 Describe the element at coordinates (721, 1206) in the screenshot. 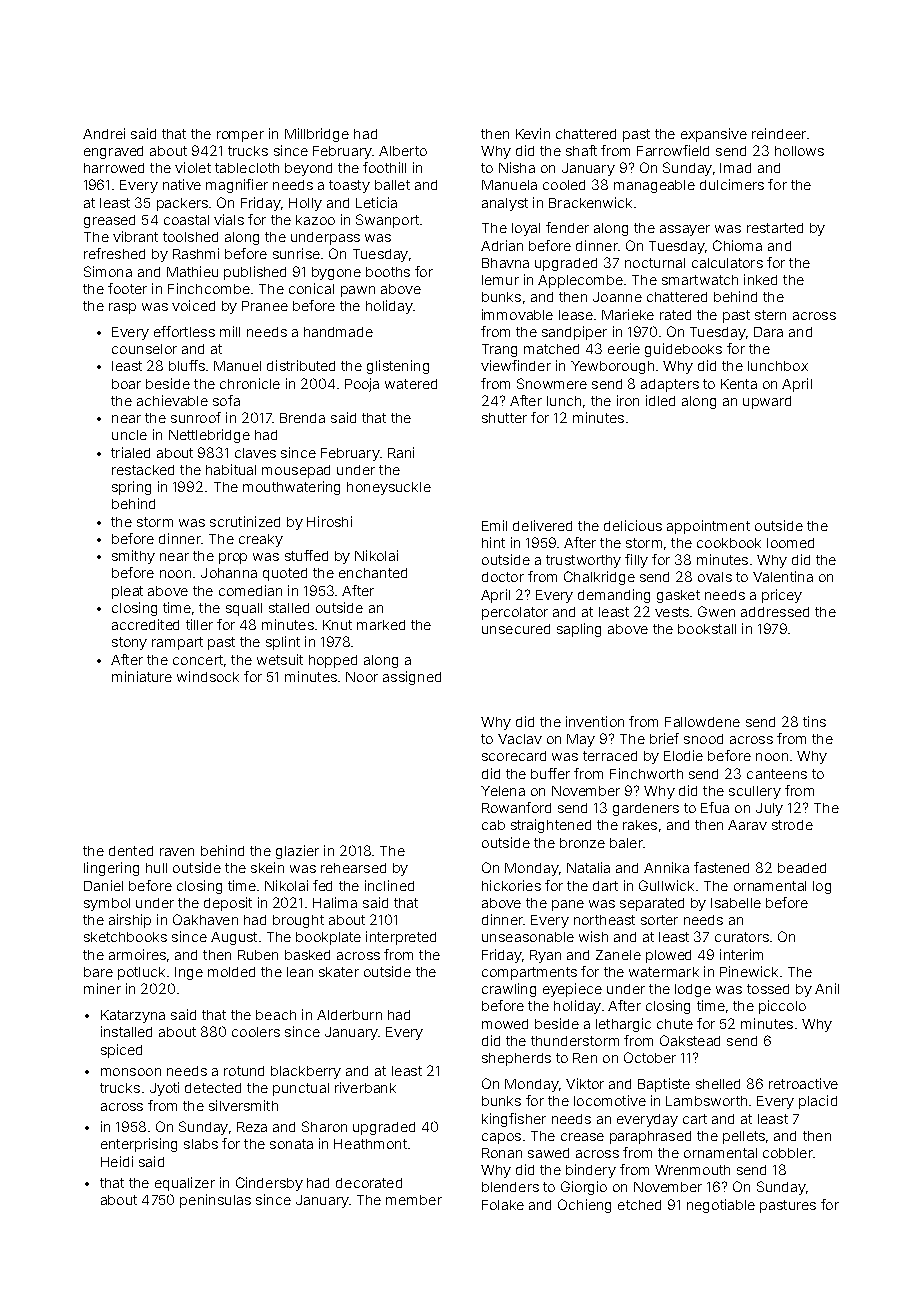

I see `negotiable` at that location.
